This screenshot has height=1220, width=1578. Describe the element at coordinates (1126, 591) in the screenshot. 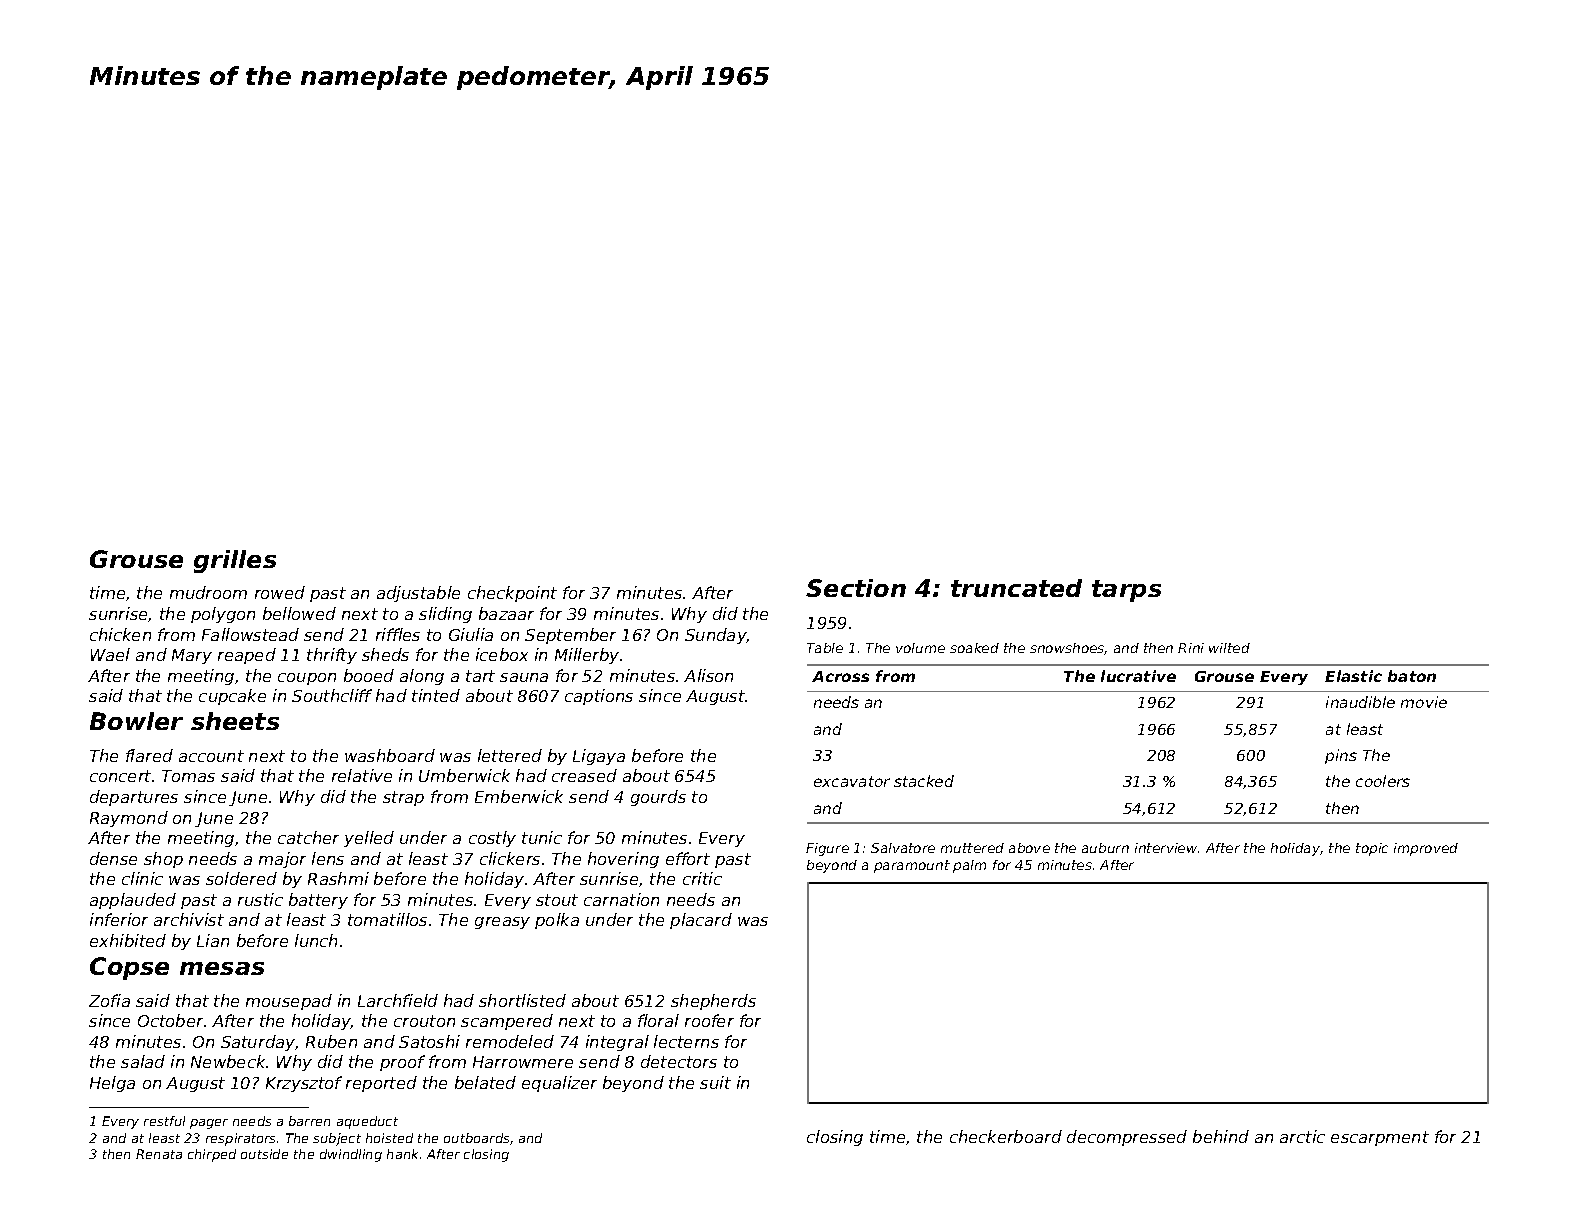

I see `tarps` at that location.
